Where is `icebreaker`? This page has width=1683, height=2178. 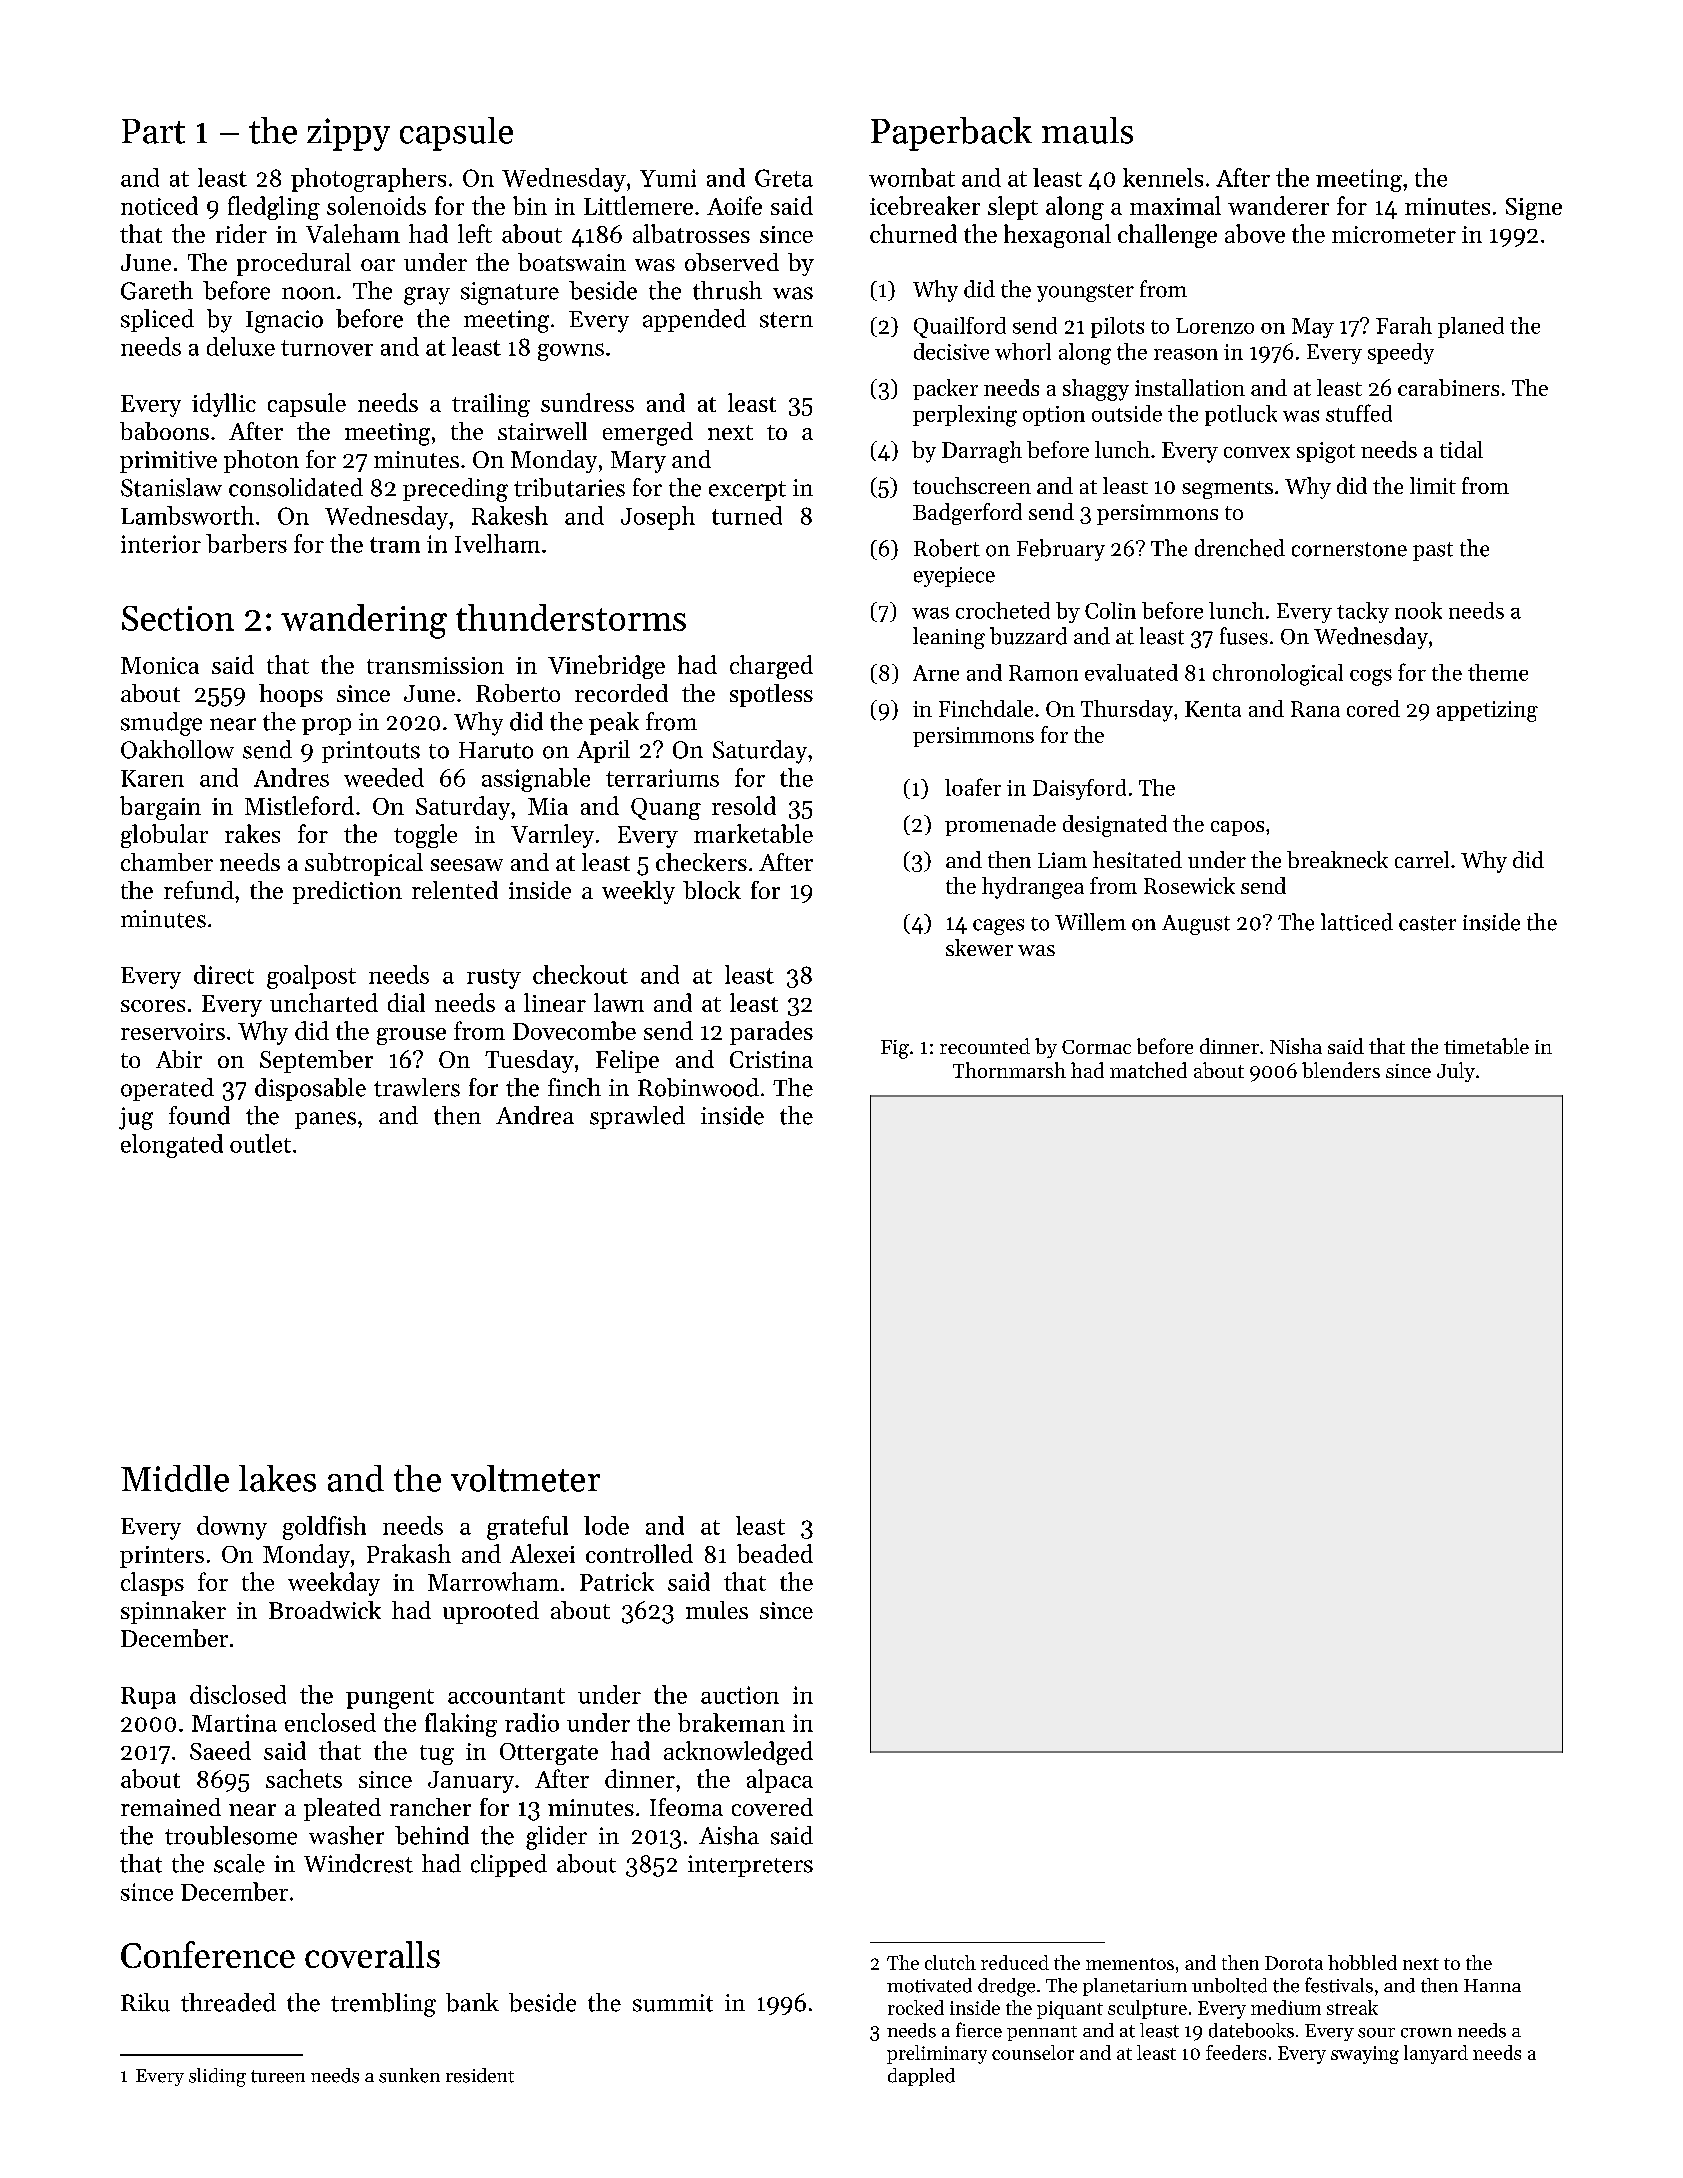
icebreaker is located at coordinates (925, 205).
